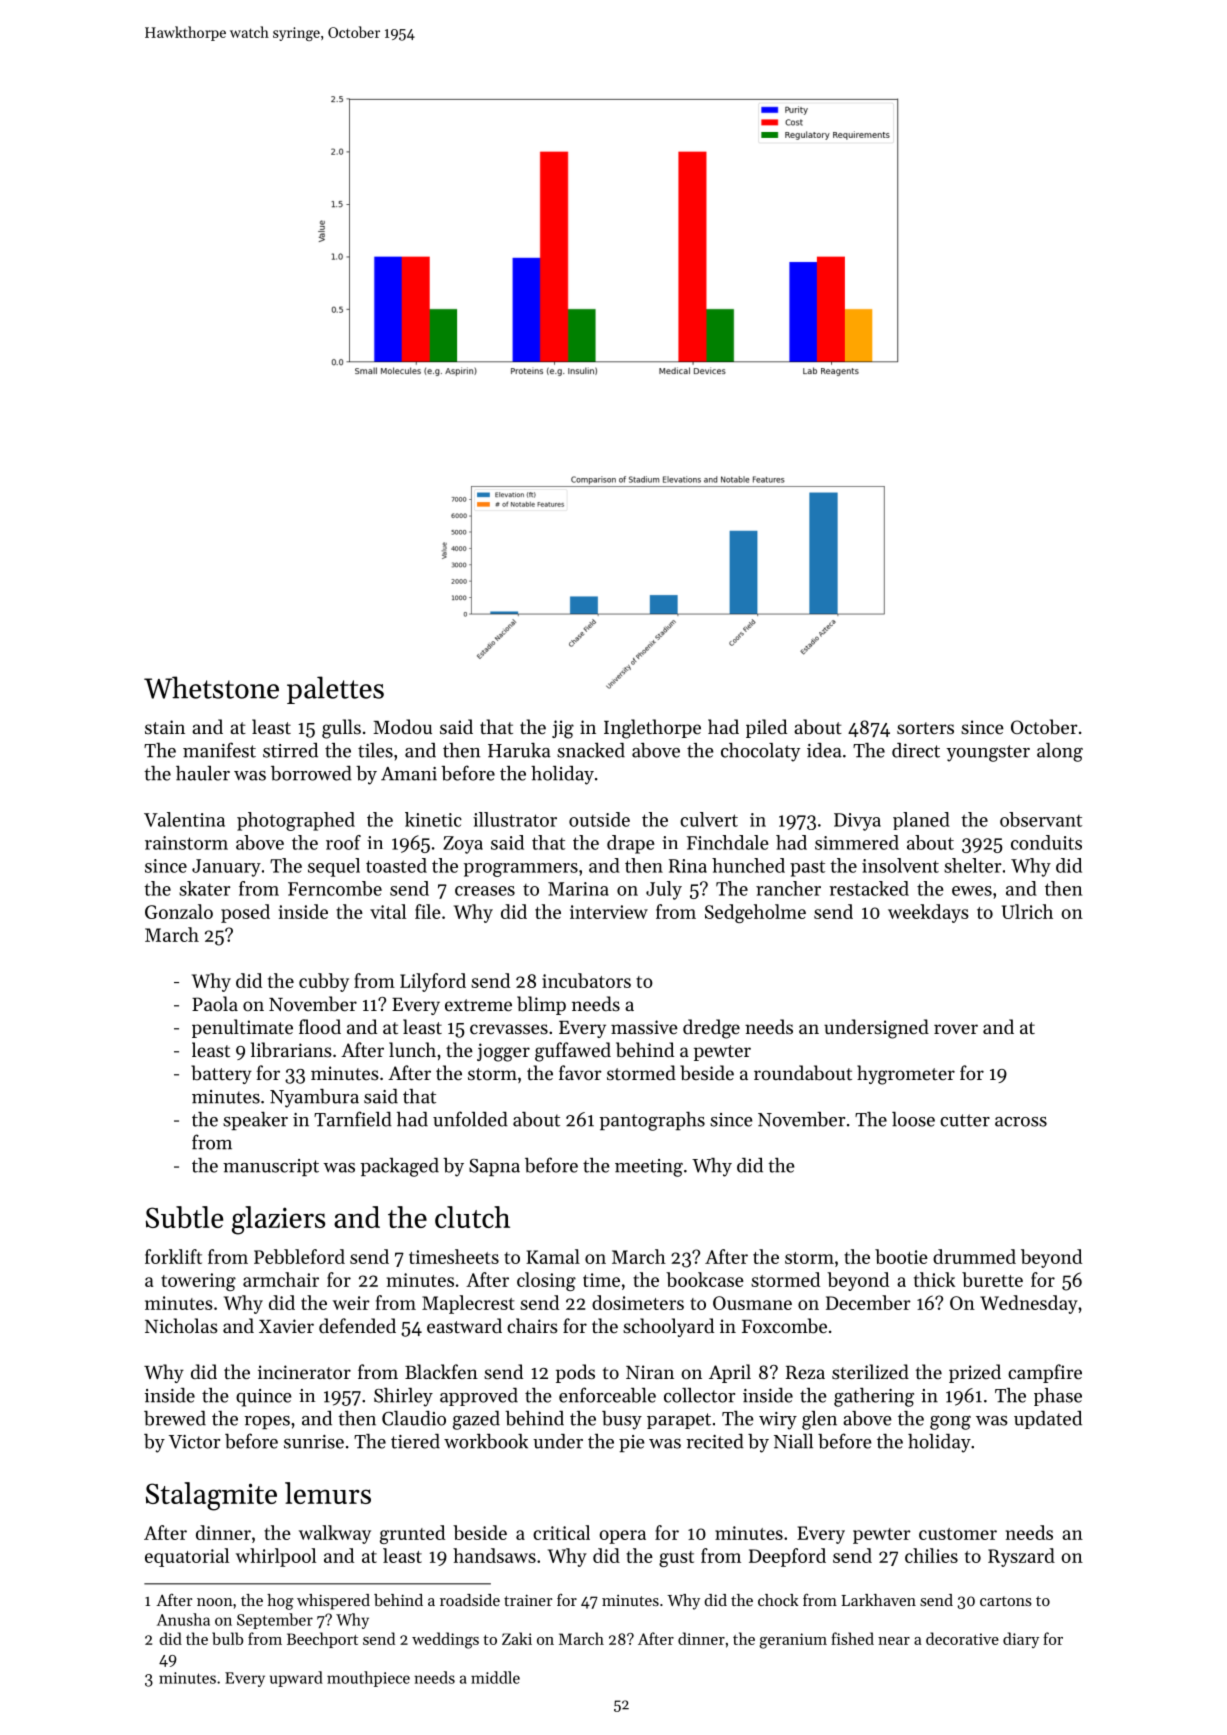 This image has height=1735, width=1227. Describe the element at coordinates (709, 819) in the image. I see `culvert` at that location.
